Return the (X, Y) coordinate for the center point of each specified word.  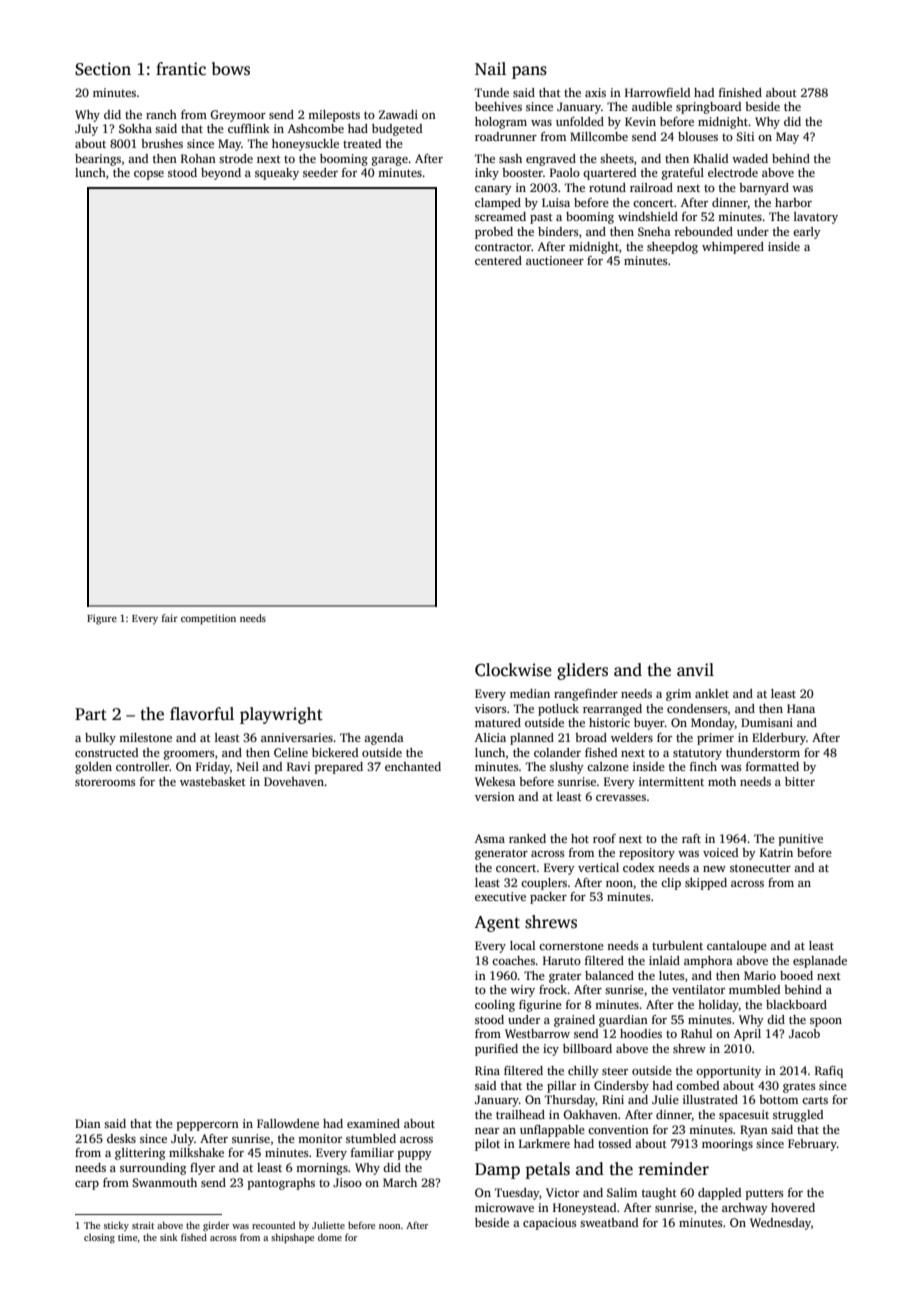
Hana (801, 708)
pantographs (281, 1184)
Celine (291, 752)
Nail (490, 68)
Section (103, 69)
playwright (281, 715)
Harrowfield (657, 92)
